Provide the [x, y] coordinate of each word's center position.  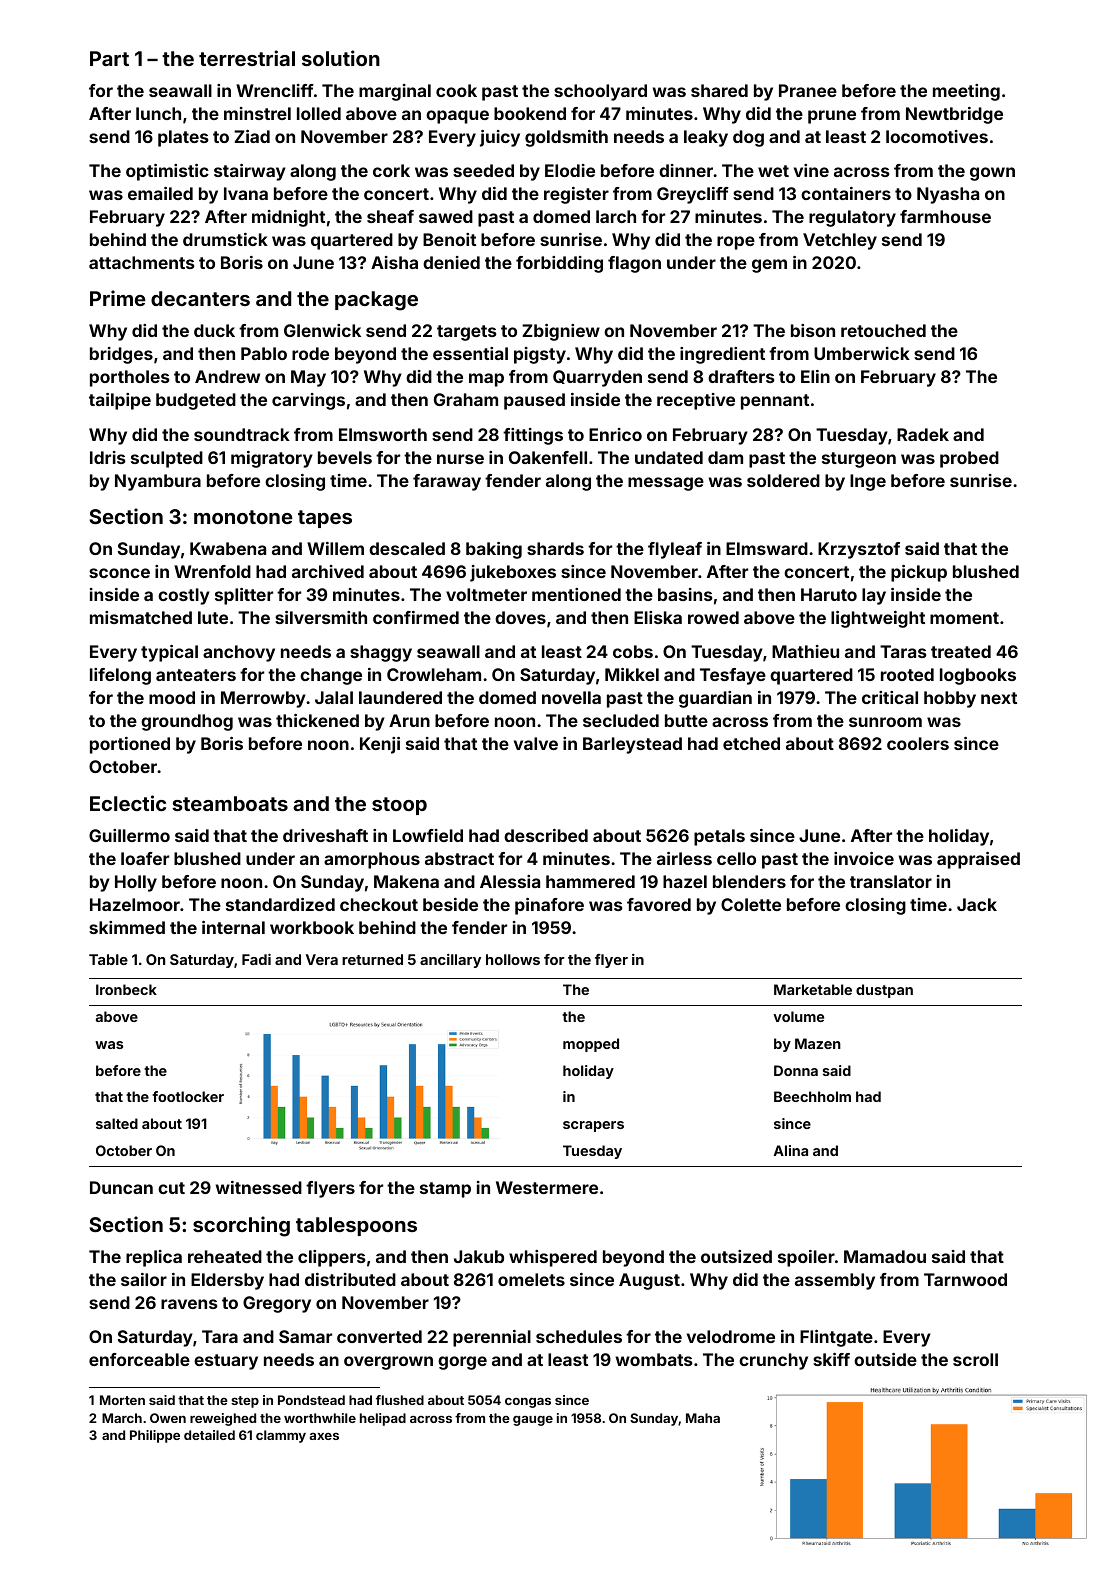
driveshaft [325, 835]
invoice [864, 858]
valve [536, 743]
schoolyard [600, 92]
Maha [703, 1418]
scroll [975, 1359]
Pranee [808, 90]
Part [109, 58]
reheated [225, 1256]
